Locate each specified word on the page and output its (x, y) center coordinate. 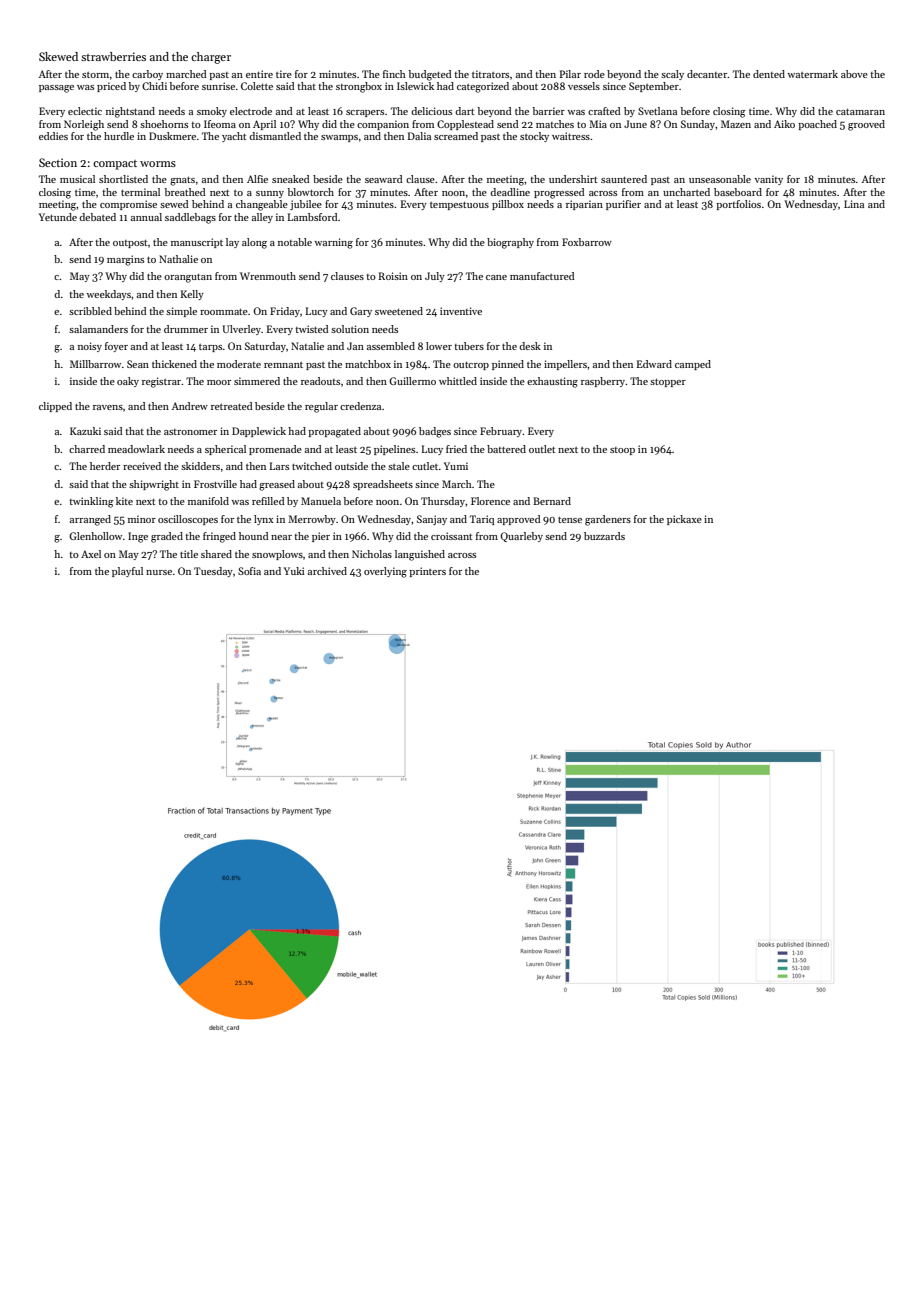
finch (394, 74)
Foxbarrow (587, 242)
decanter (707, 74)
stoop (622, 451)
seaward (384, 179)
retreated (232, 406)
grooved (866, 125)
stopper (668, 383)
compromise (128, 205)
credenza (360, 406)
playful (127, 572)
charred (87, 449)
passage (56, 89)
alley (262, 218)
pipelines (394, 450)
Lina (854, 204)
